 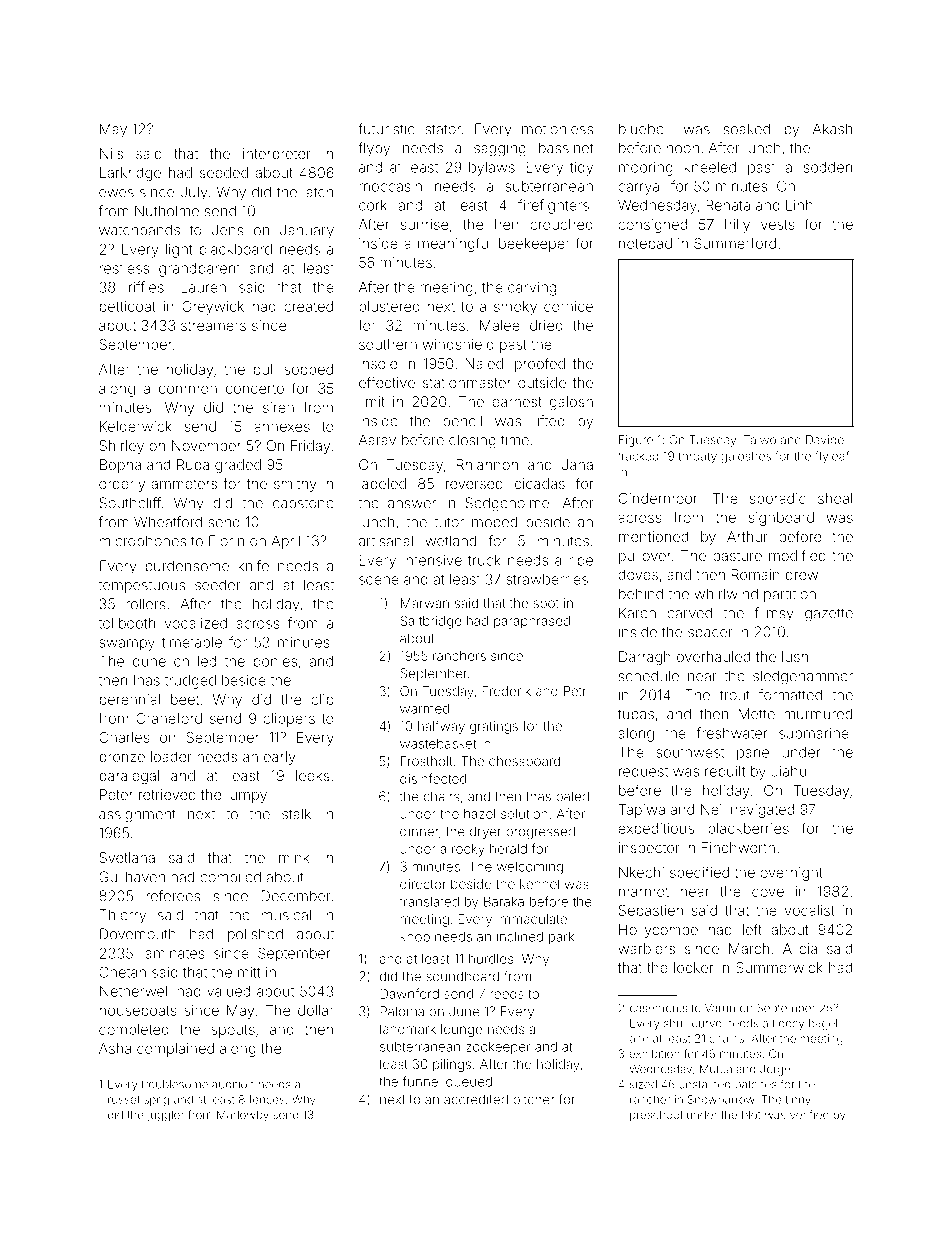 What do you see at coordinates (500, 325) in the page?
I see `Malee` at bounding box center [500, 325].
